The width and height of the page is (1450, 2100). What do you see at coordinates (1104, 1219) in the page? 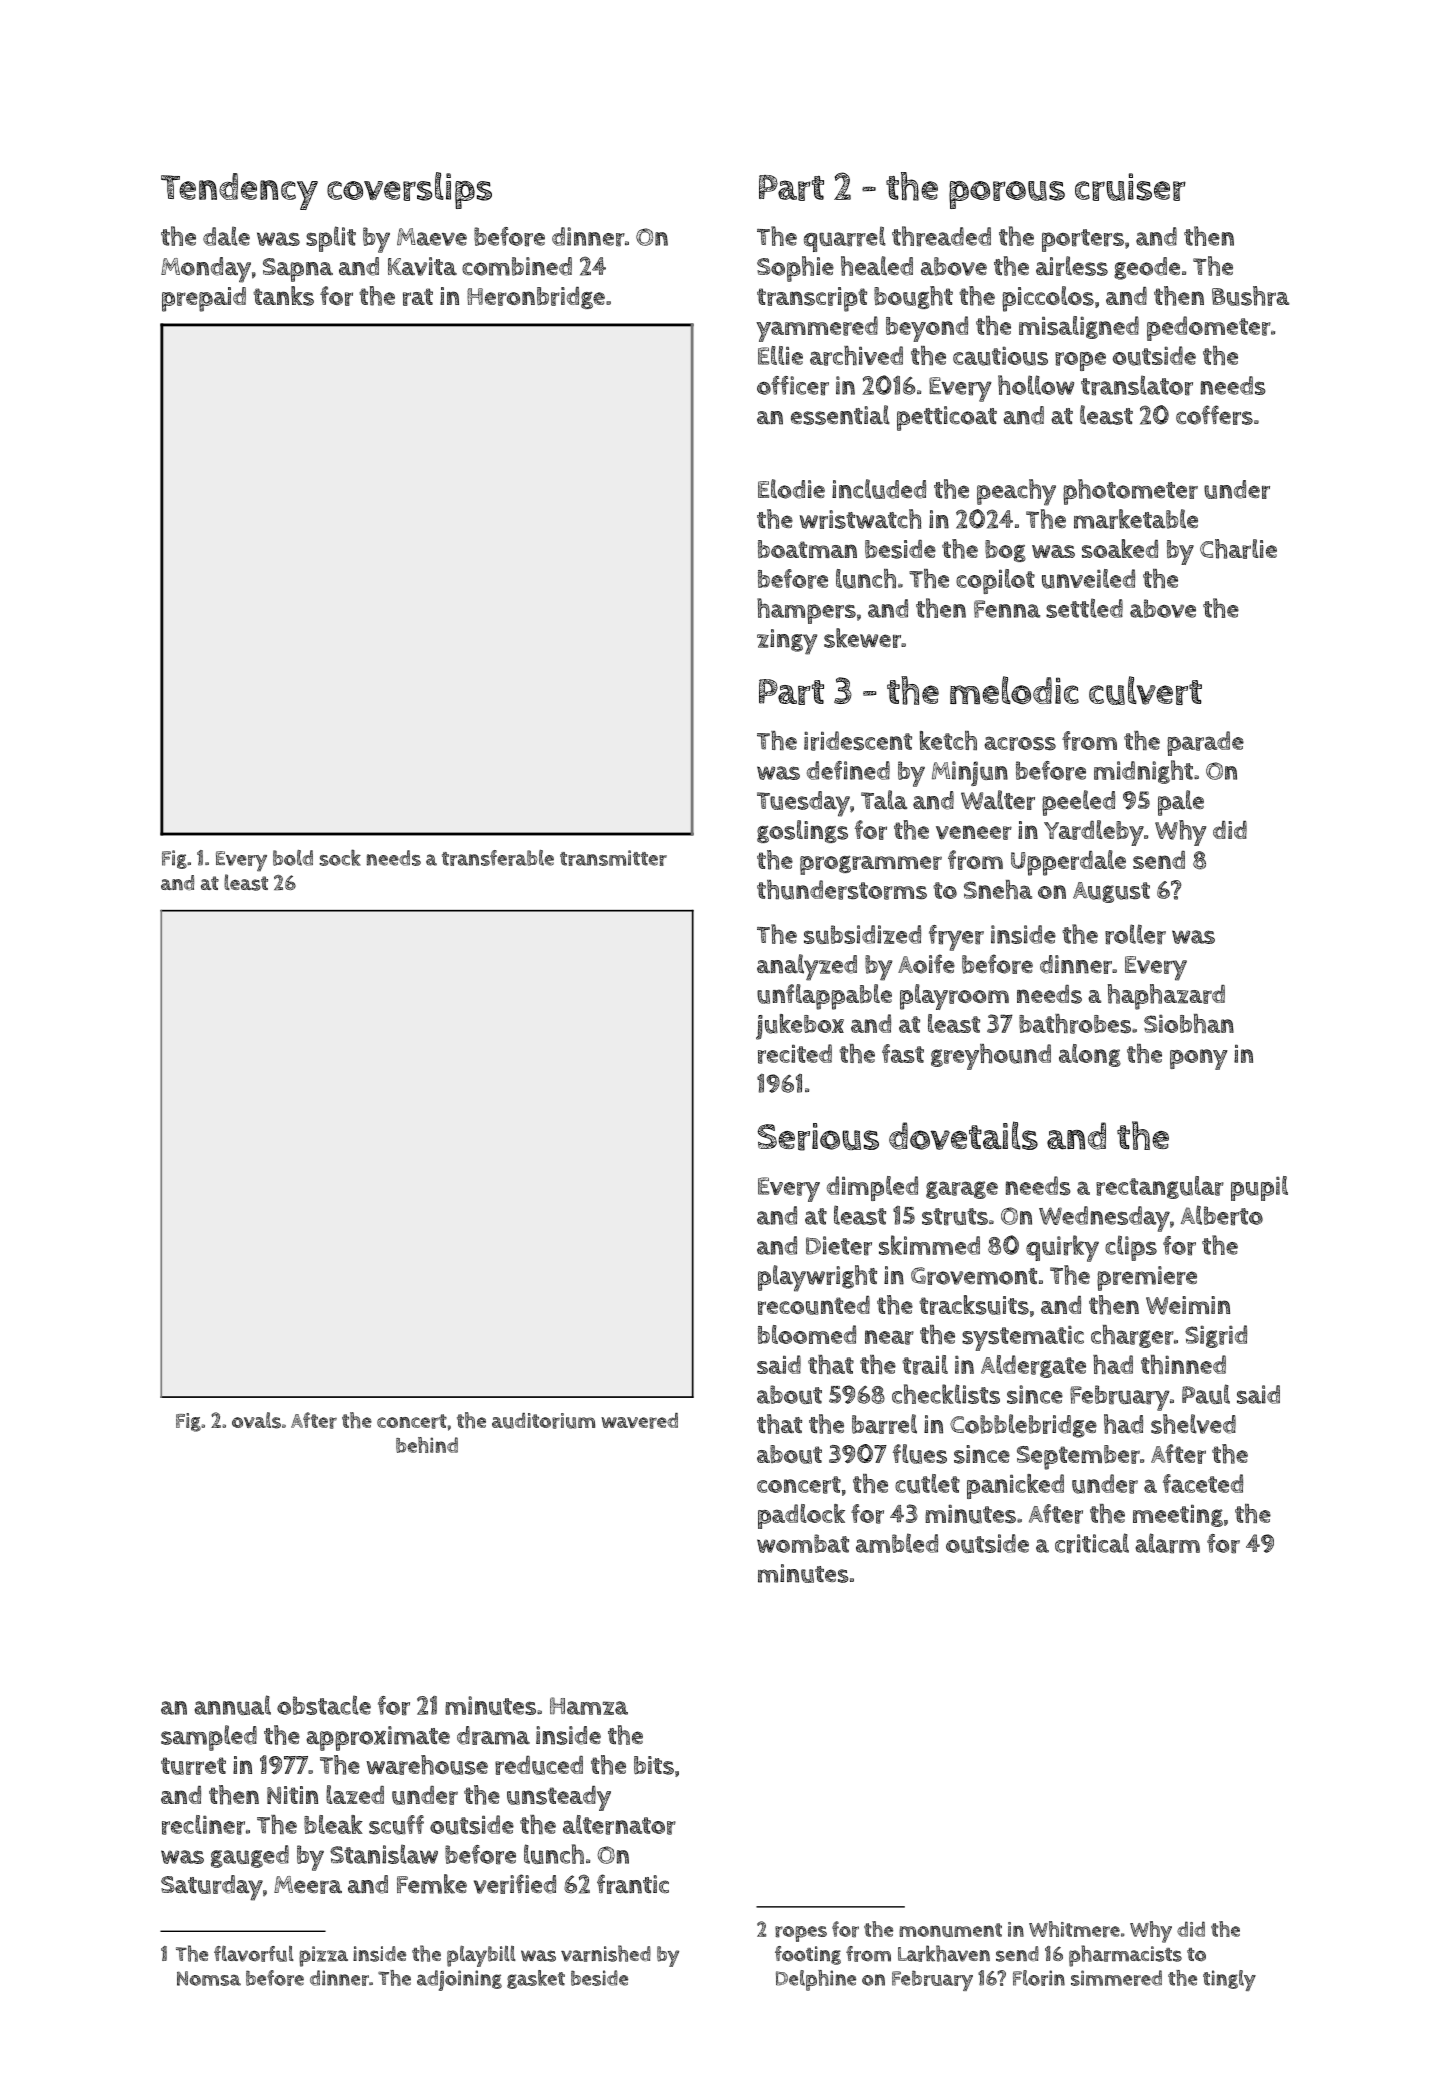
I see `Wednesday` at bounding box center [1104, 1219].
